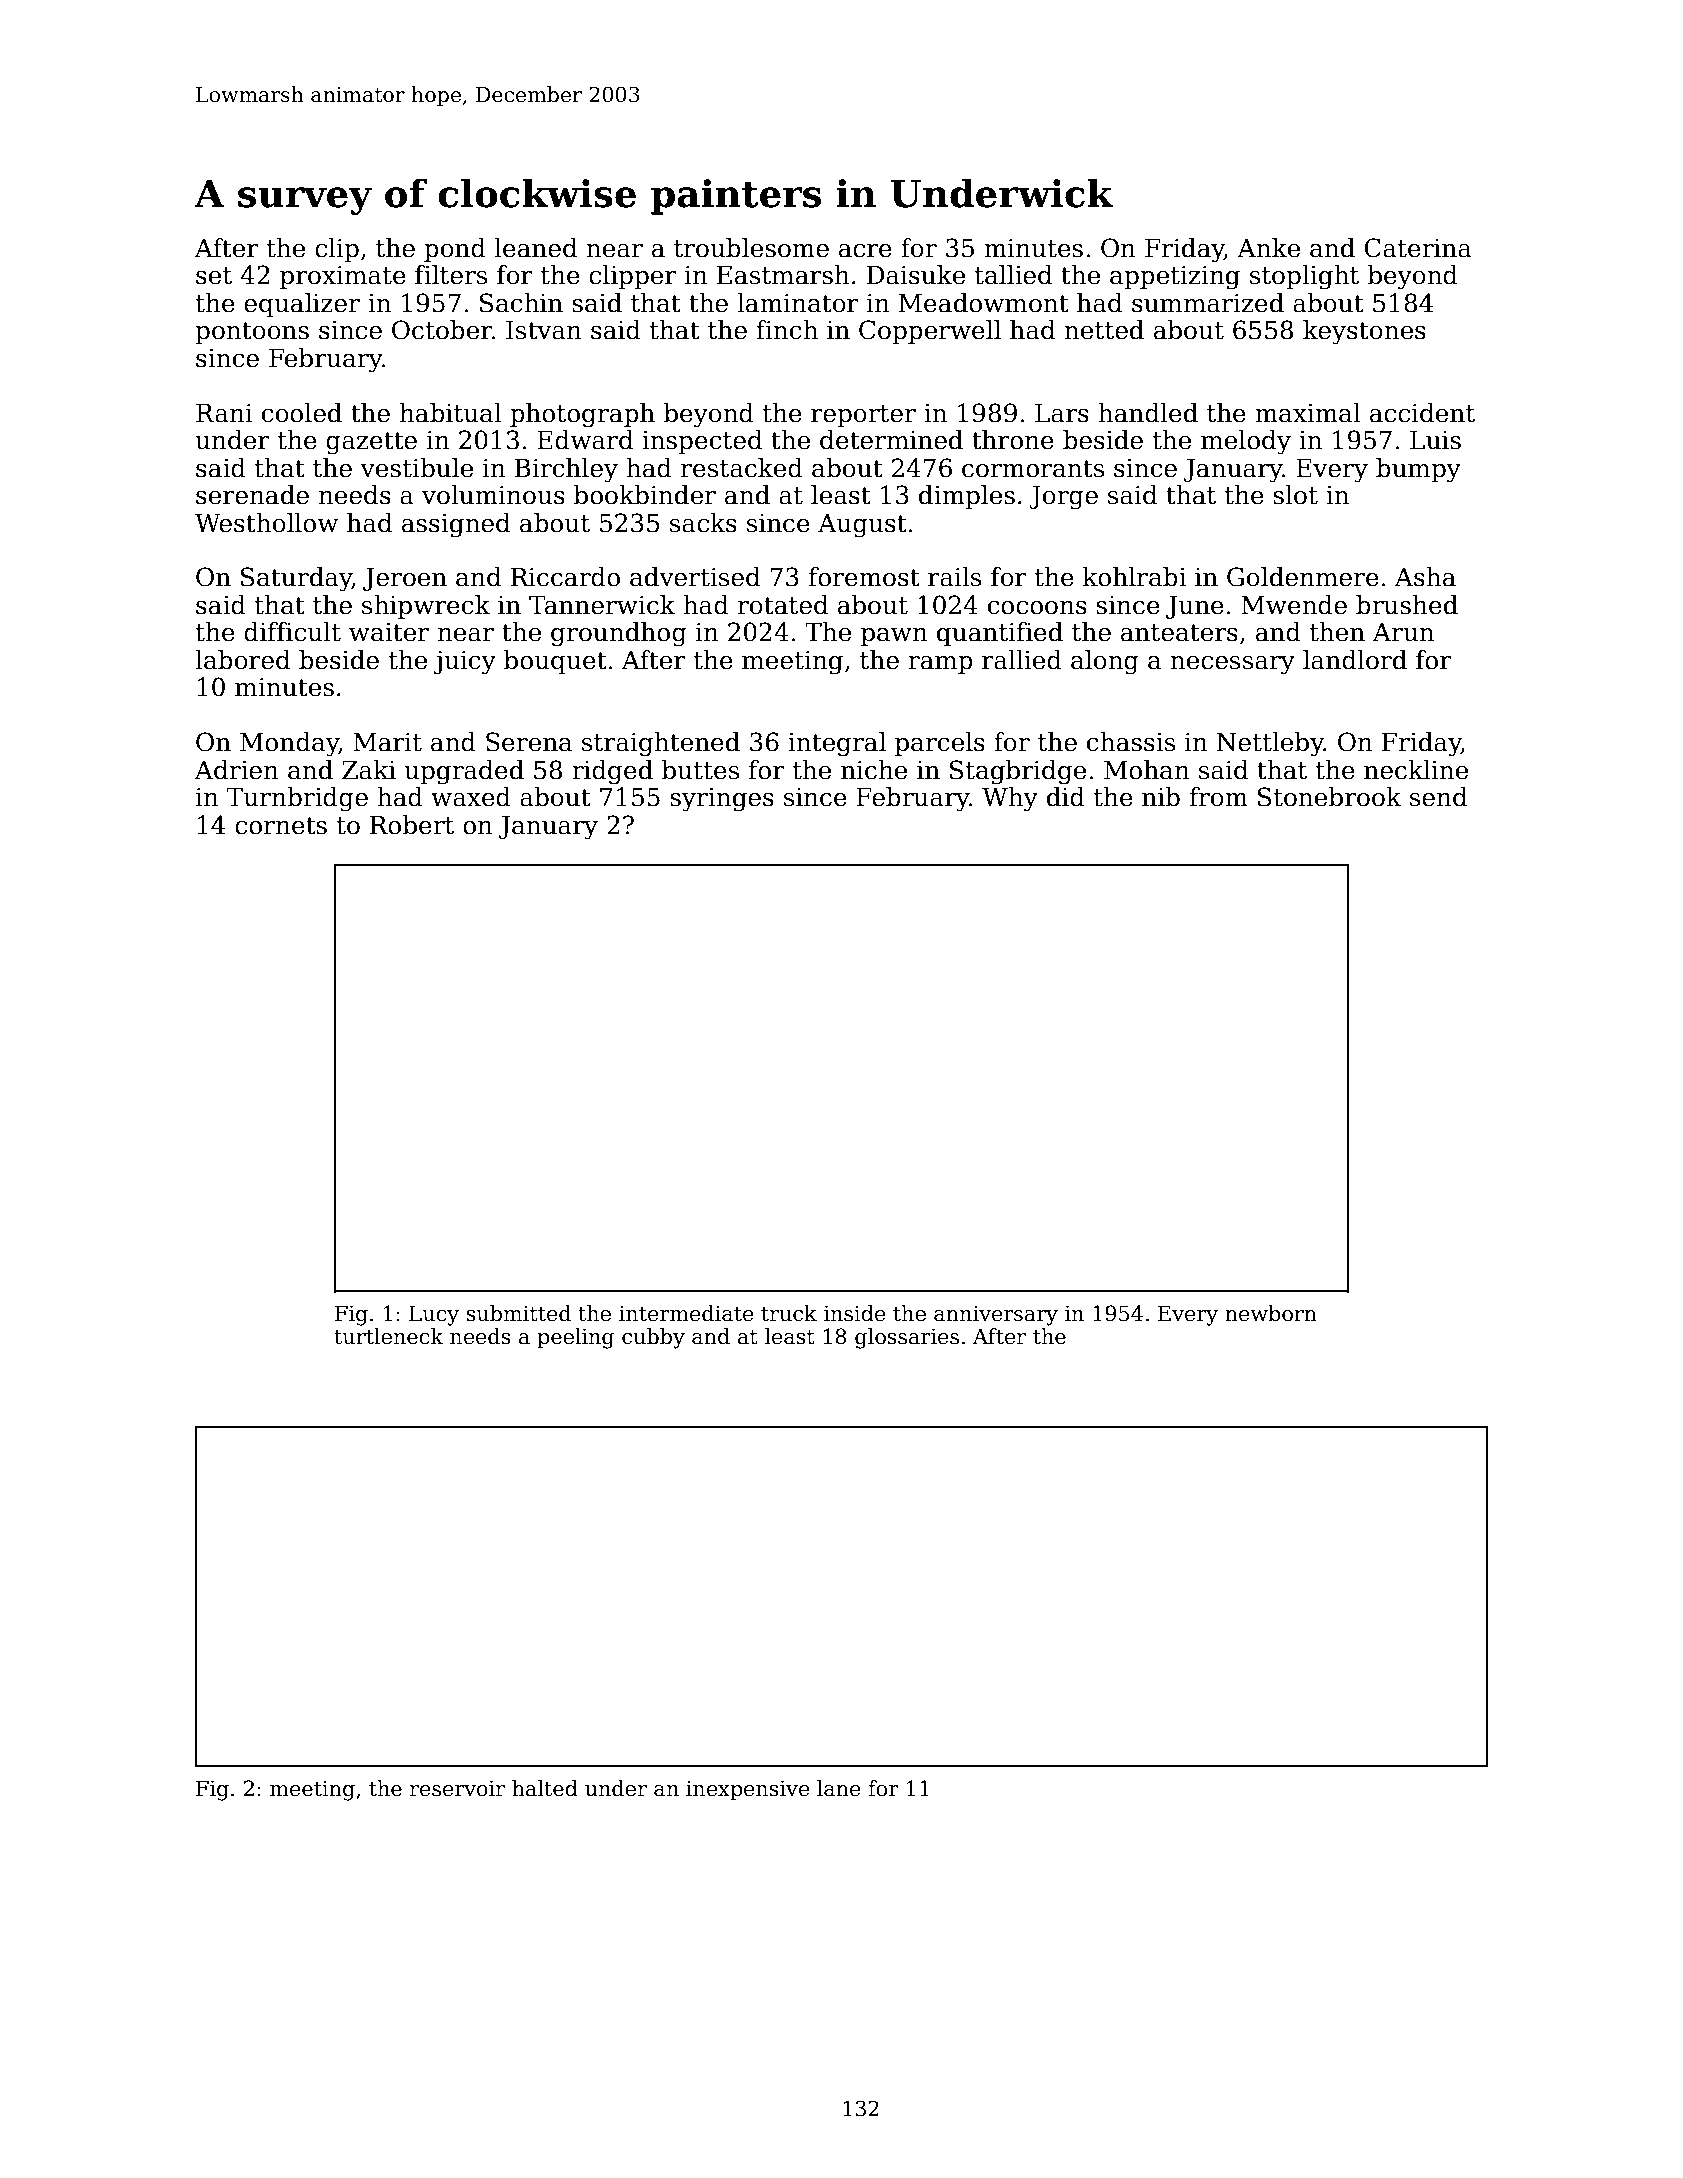  Describe the element at coordinates (434, 1315) in the screenshot. I see `Lucy` at that location.
